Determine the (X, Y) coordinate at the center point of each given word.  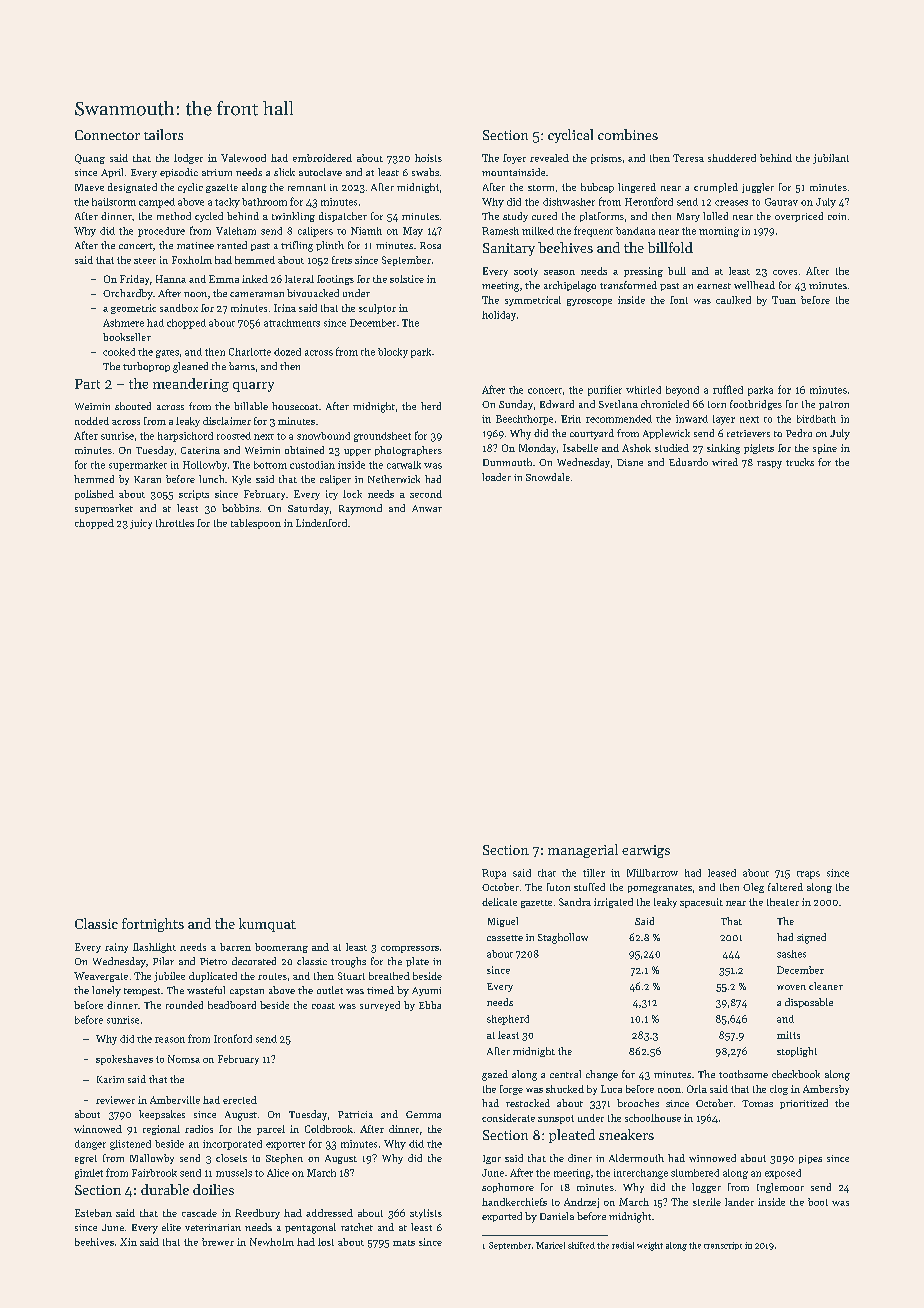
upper (357, 452)
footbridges (756, 405)
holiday (499, 316)
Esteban (93, 1213)
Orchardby (128, 294)
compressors (410, 949)
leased (722, 873)
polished (94, 495)
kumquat (267, 925)
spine (825, 449)
